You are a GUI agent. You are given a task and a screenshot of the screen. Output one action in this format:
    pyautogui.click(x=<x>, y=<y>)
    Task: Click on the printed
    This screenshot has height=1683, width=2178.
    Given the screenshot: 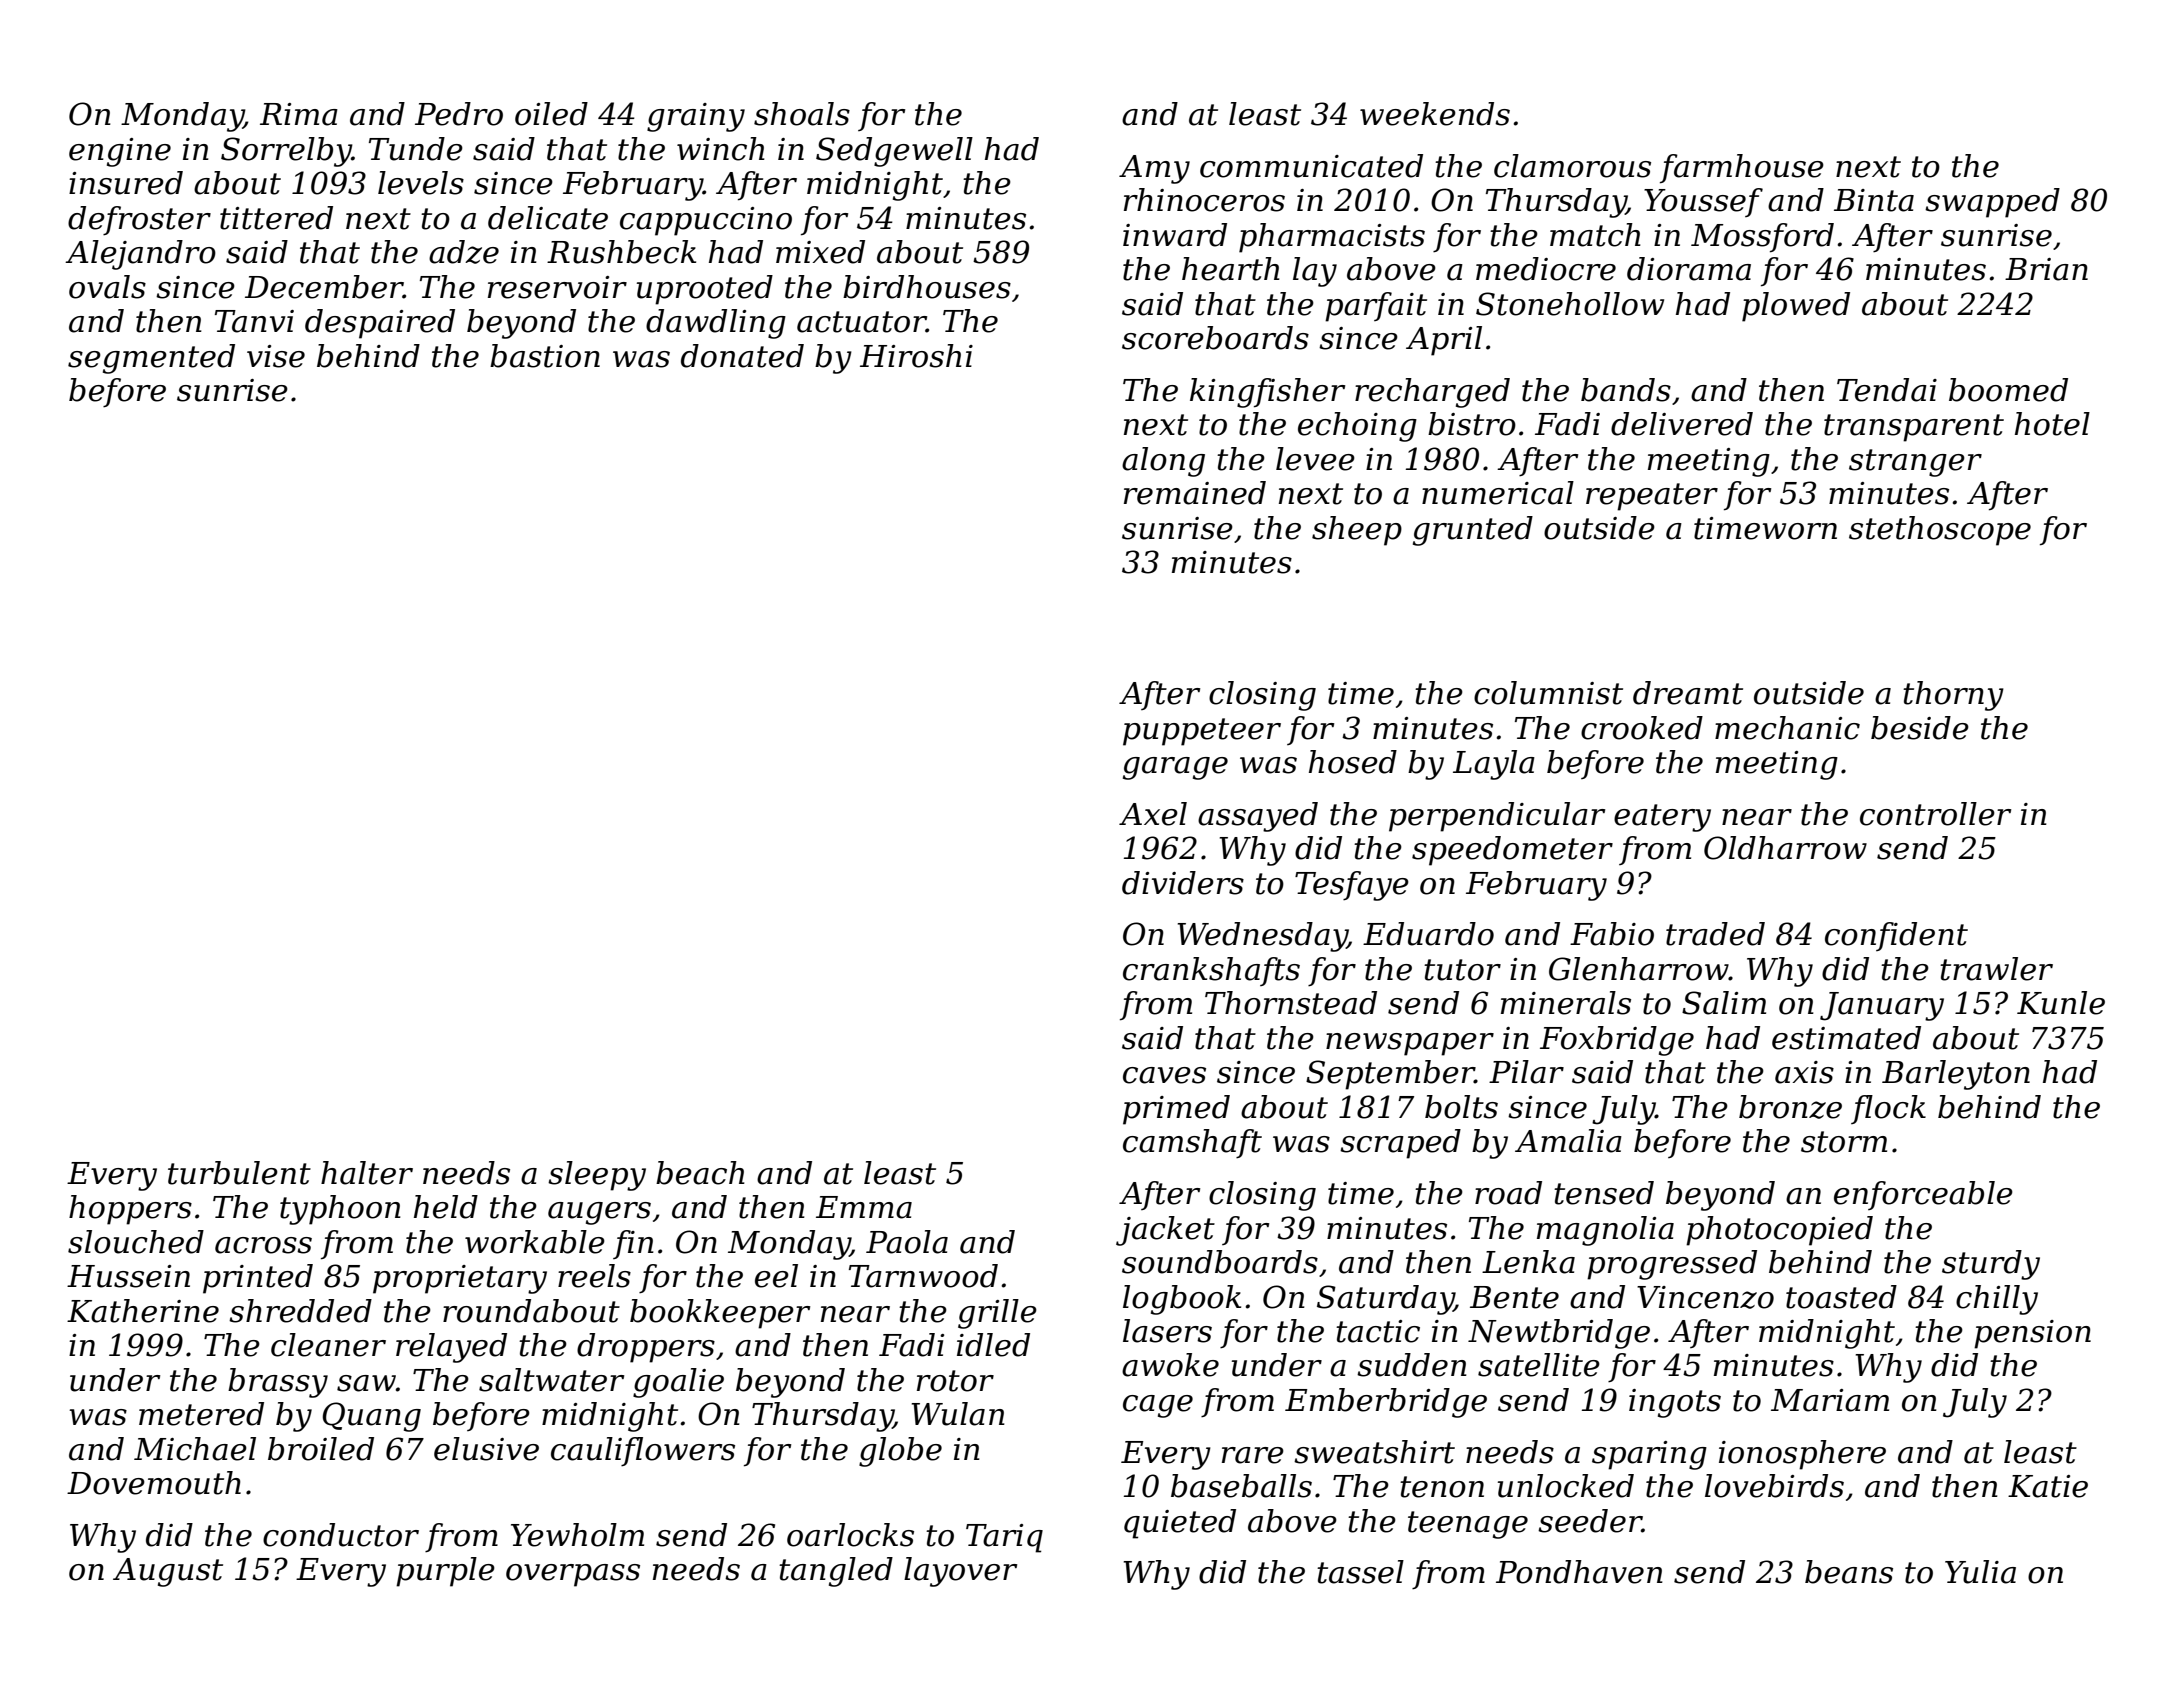 What is the action you would take?
    pyautogui.click(x=258, y=1279)
